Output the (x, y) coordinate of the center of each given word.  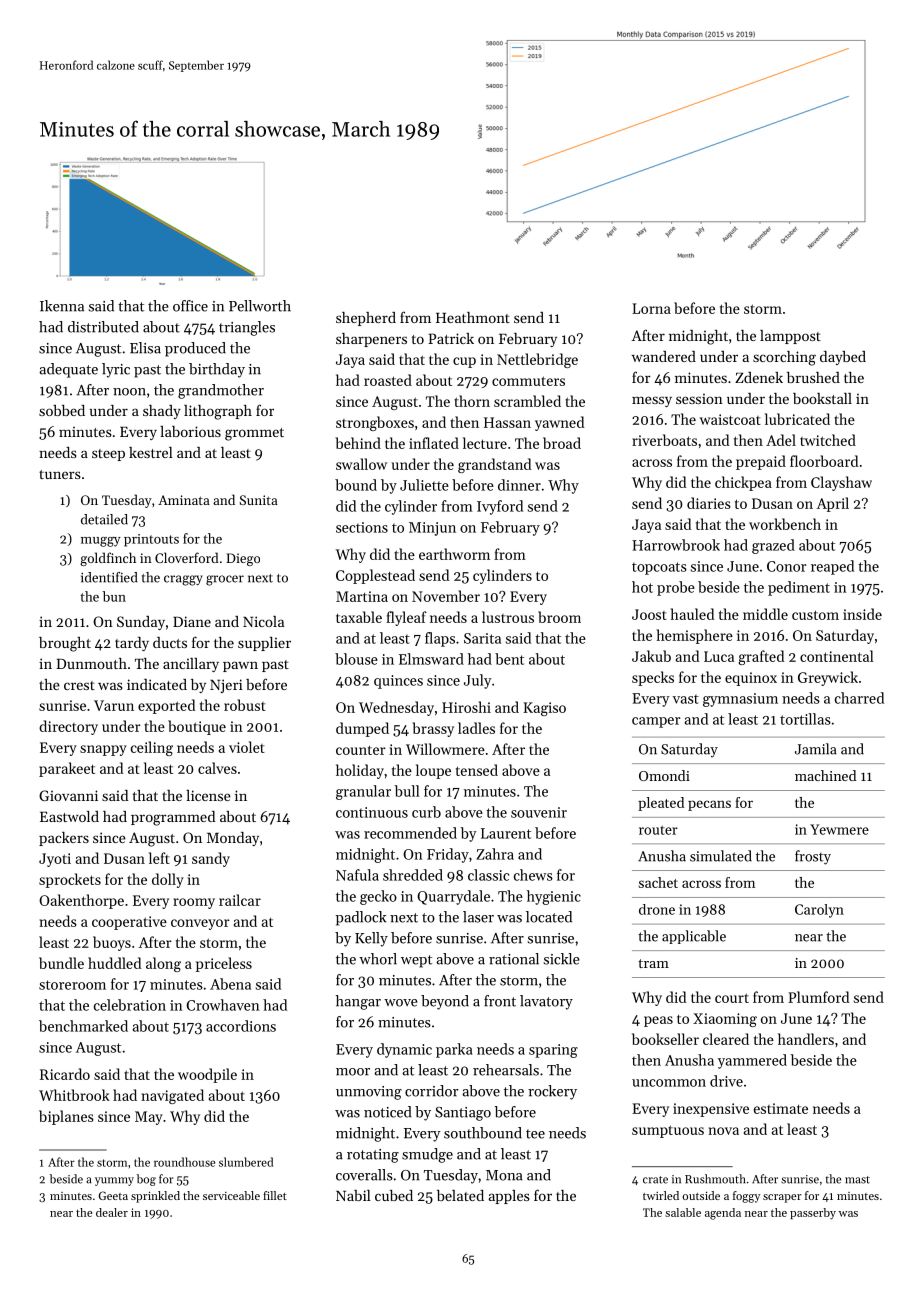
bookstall (822, 398)
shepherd (366, 319)
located (549, 917)
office (190, 306)
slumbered (246, 1162)
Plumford (818, 997)
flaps (440, 639)
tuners (60, 474)
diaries (709, 503)
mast (857, 1180)
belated (460, 1195)
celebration (130, 1005)
